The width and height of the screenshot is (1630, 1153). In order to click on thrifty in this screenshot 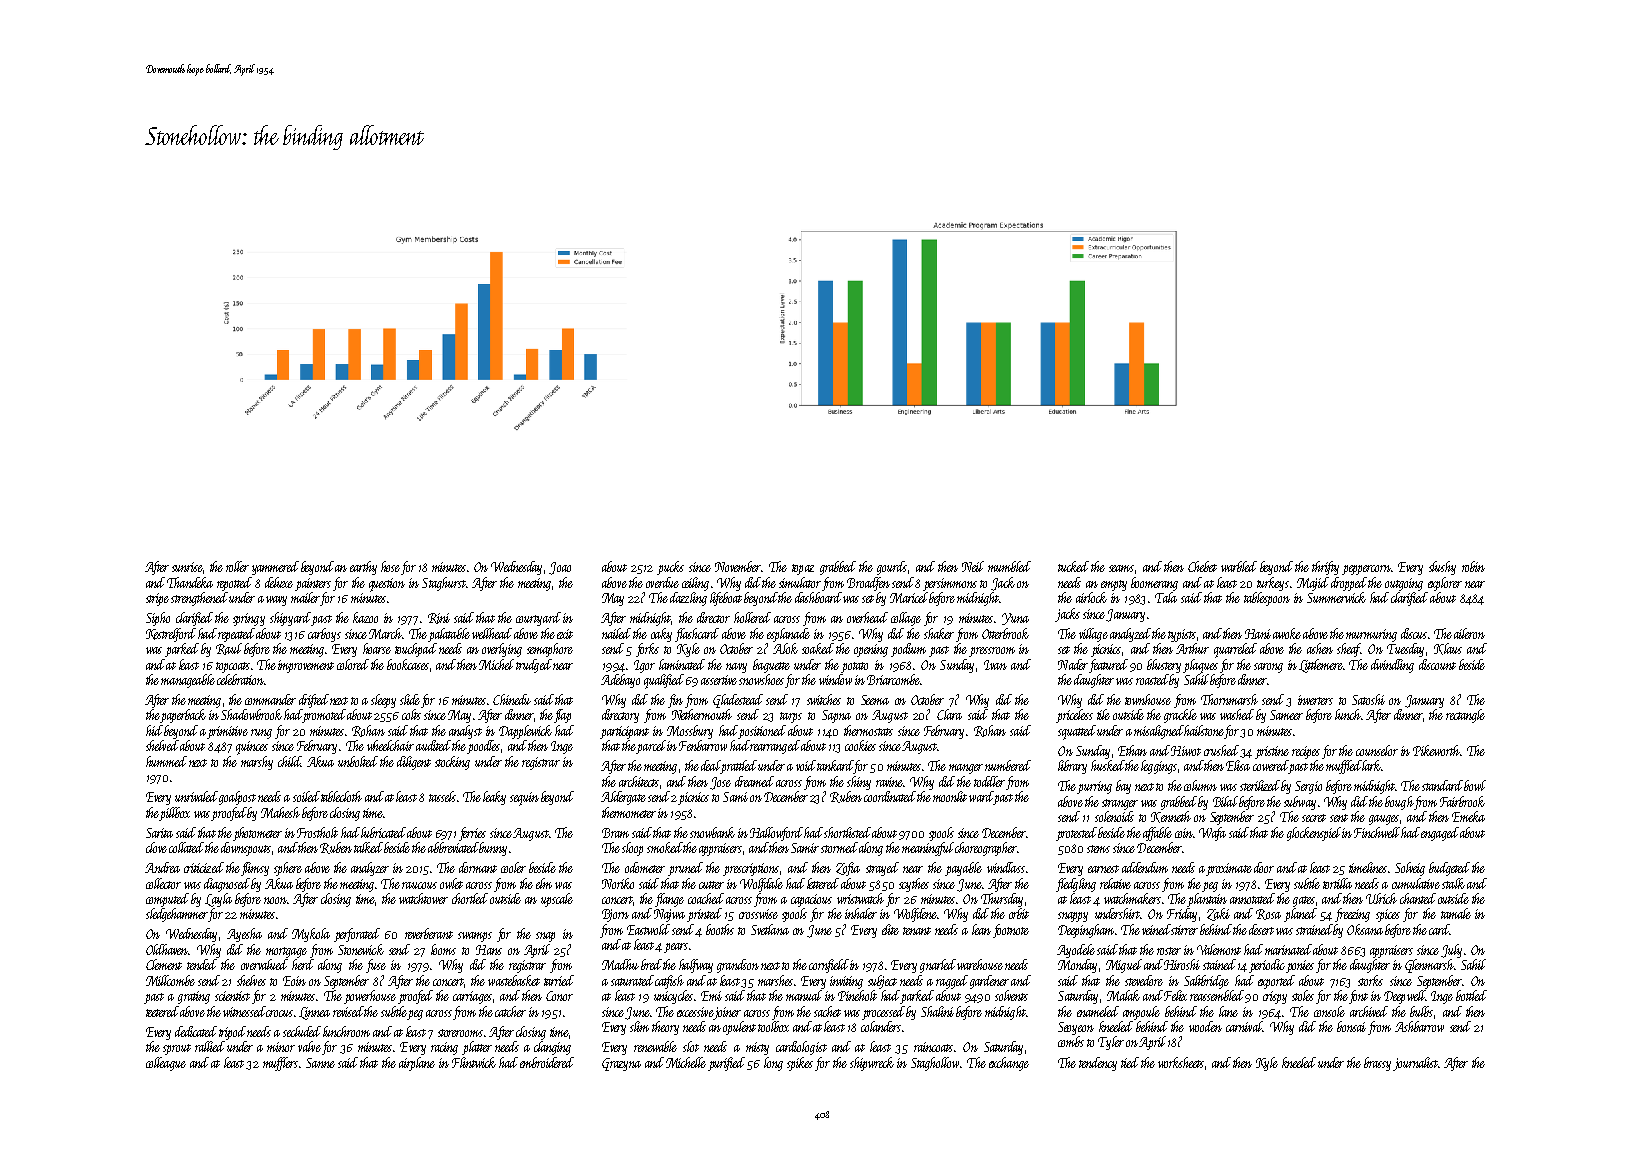, I will do `click(1325, 568)`.
